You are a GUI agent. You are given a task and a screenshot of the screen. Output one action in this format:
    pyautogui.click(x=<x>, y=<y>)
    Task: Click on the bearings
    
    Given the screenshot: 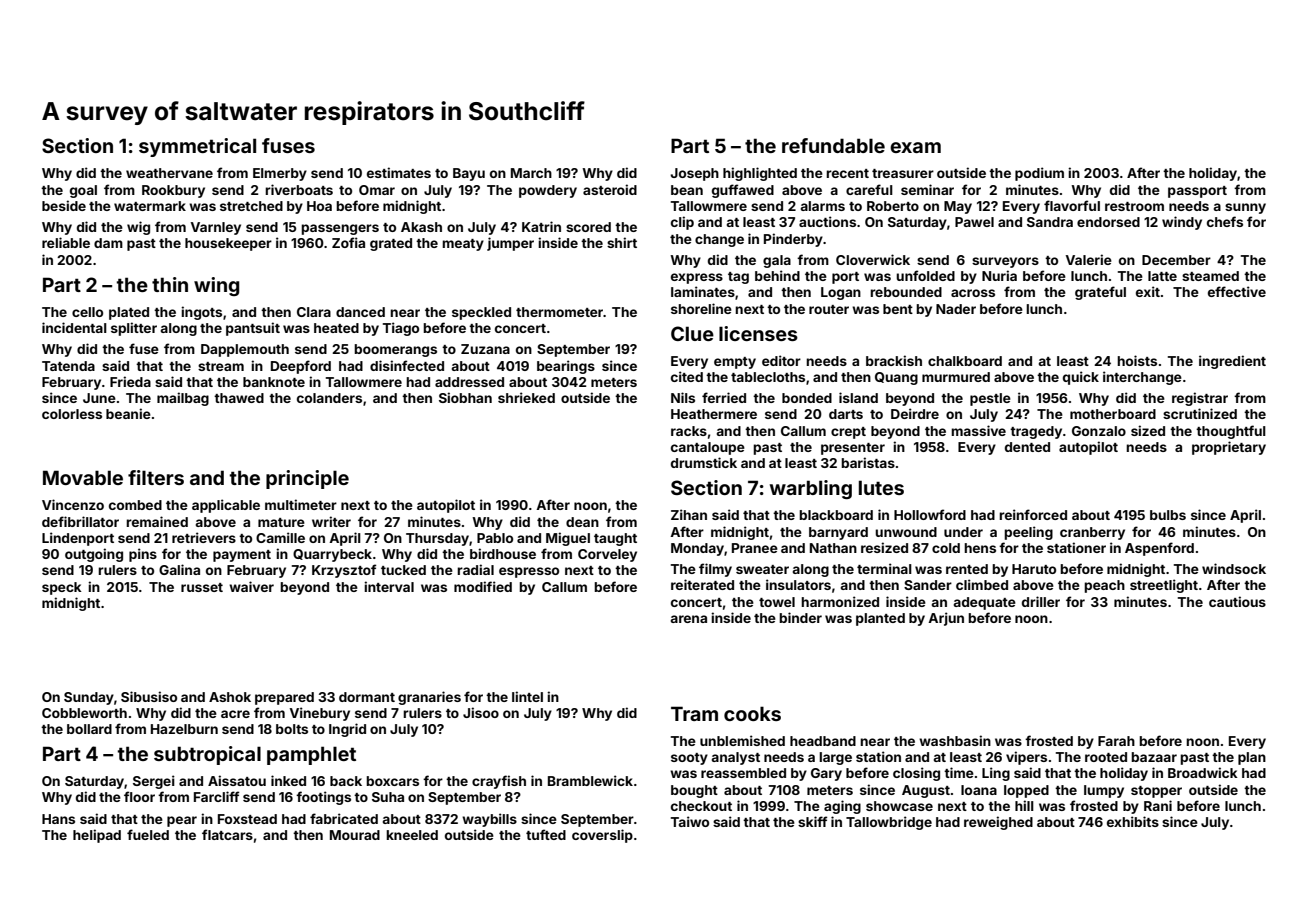 What is the action you would take?
    pyautogui.click(x=566, y=367)
